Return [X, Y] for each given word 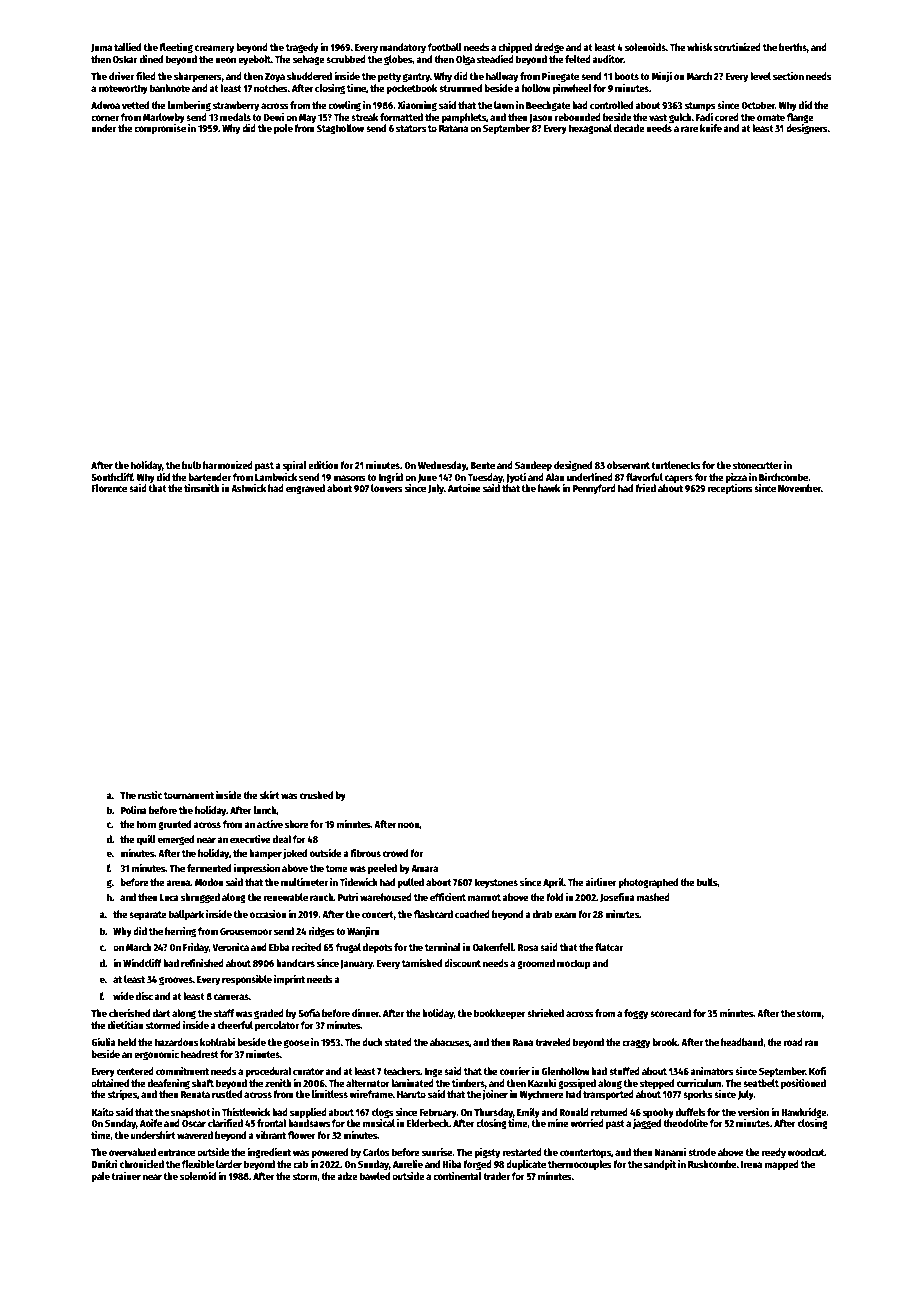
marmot [484, 897]
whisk [699, 47]
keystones [496, 883]
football [445, 47]
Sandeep [533, 466]
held [127, 1042]
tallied [127, 47]
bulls [707, 883]
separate [148, 915]
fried [645, 488]
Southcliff [112, 477]
